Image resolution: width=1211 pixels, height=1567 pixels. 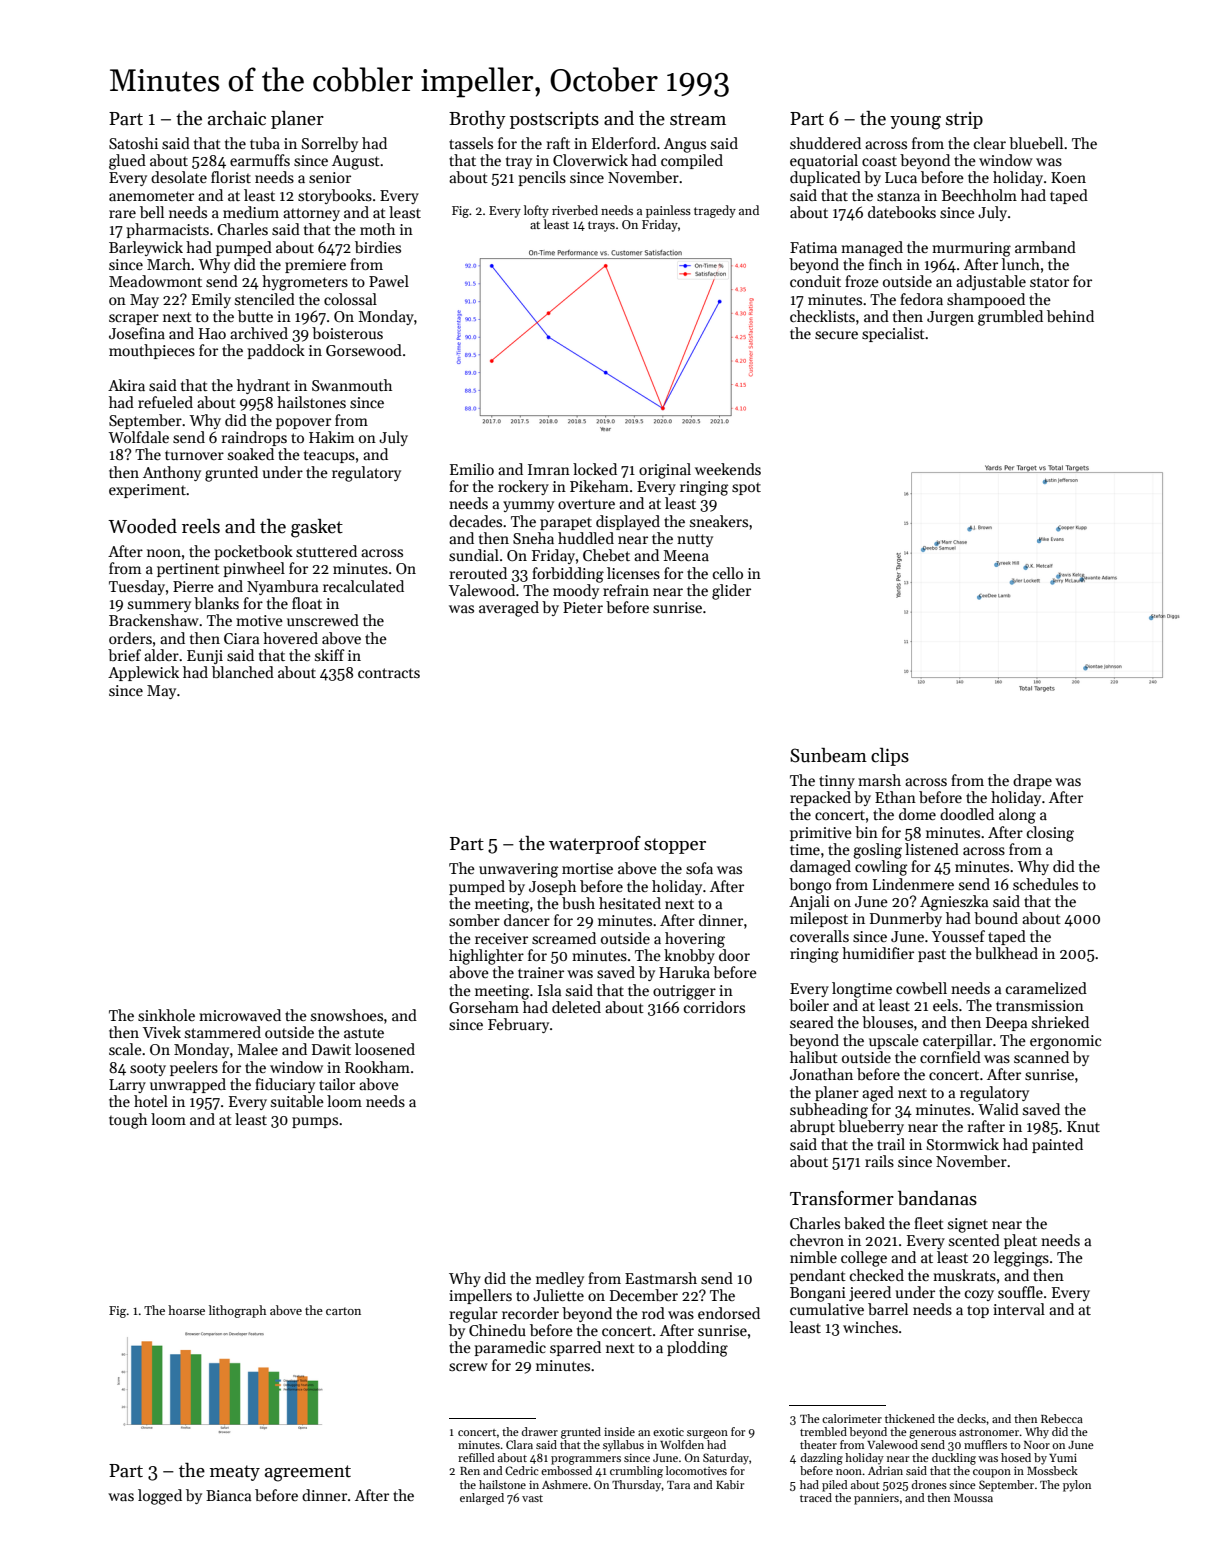 I want to click on Brothy, so click(x=477, y=120).
